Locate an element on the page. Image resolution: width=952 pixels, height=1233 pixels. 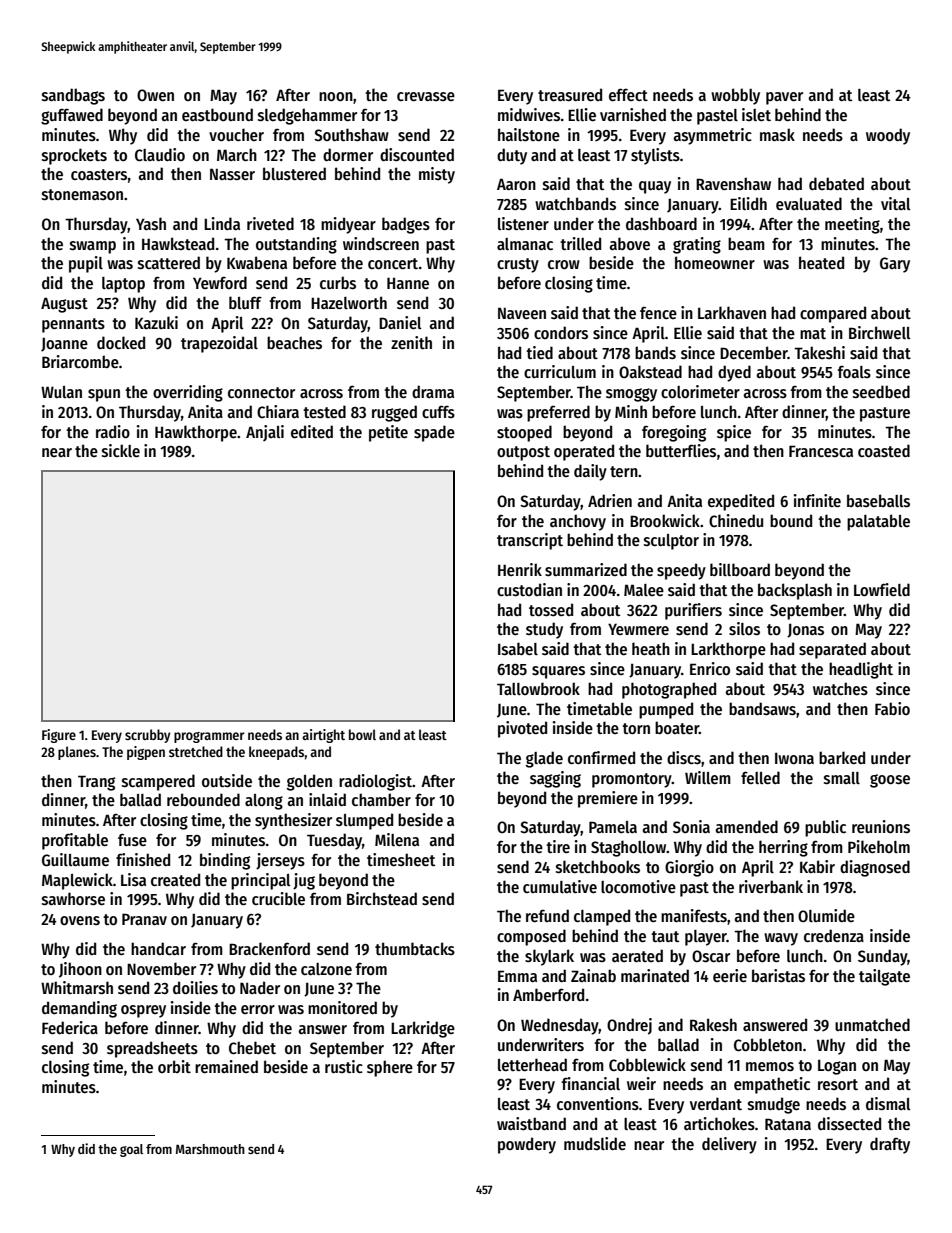
Hawkthorpe is located at coordinates (196, 433).
